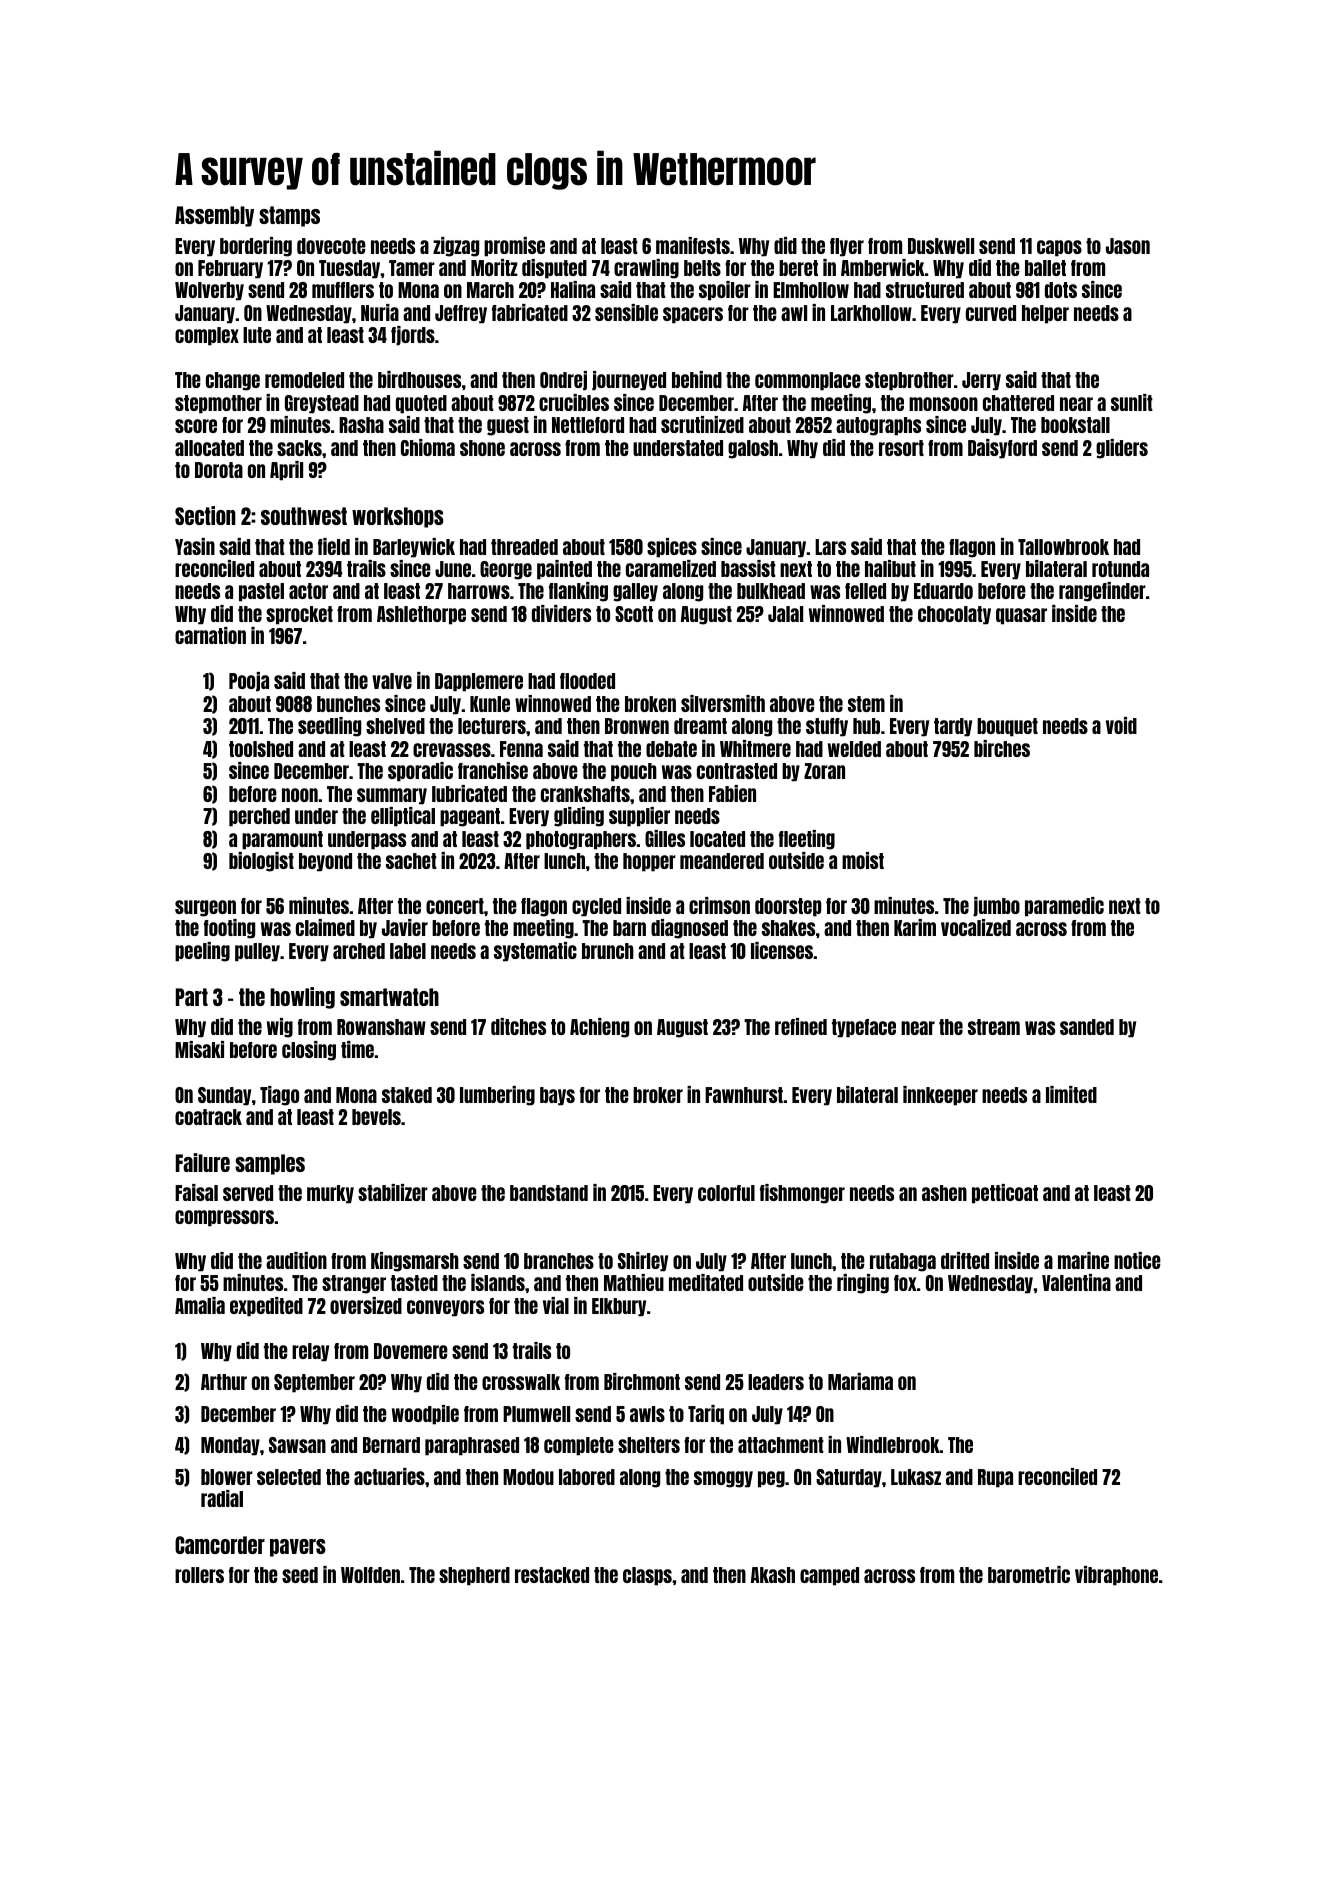 The height and width of the page is (1895, 1340). What do you see at coordinates (1087, 1027) in the page?
I see `sanded` at bounding box center [1087, 1027].
